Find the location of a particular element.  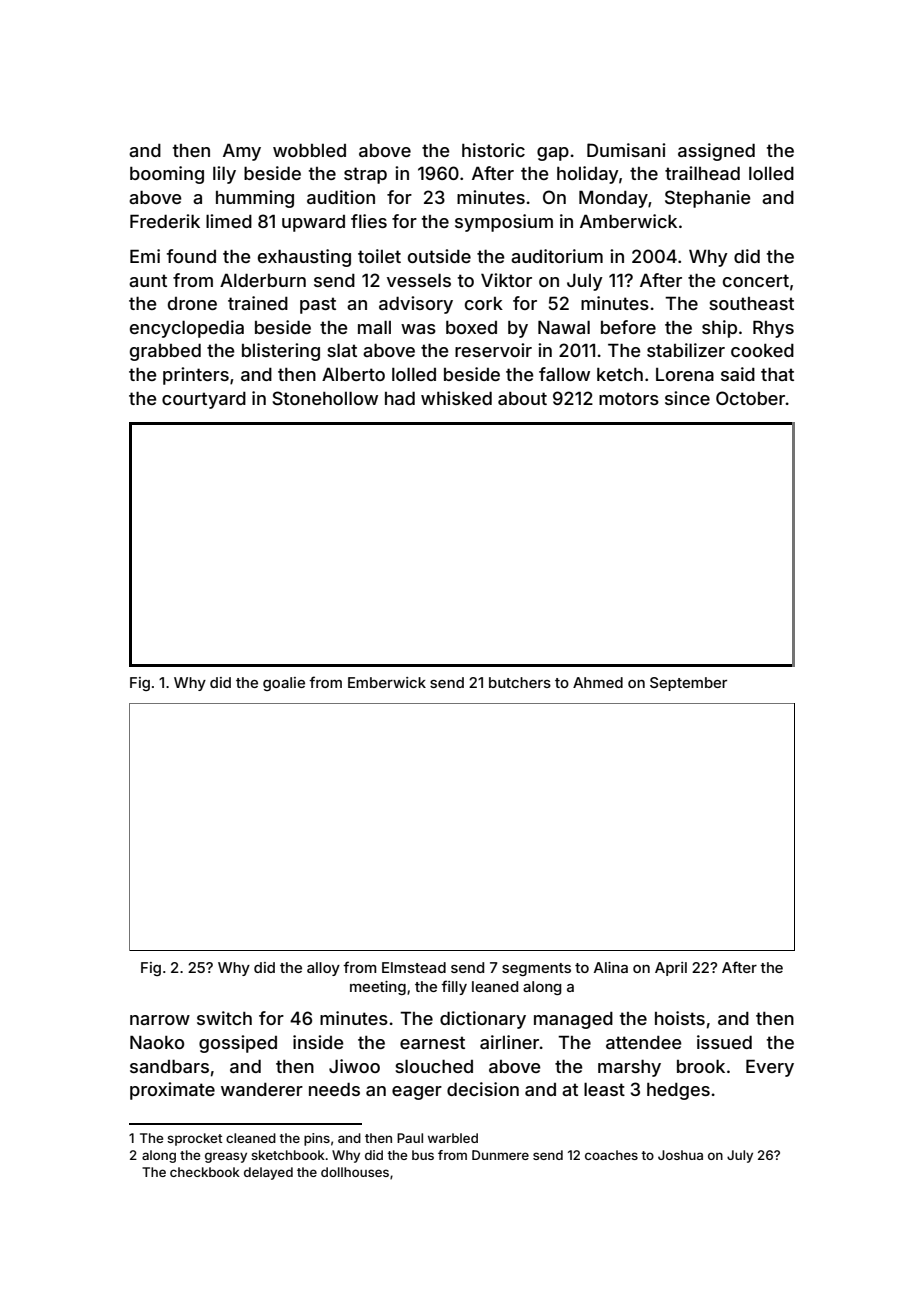

strap is located at coordinates (365, 175).
